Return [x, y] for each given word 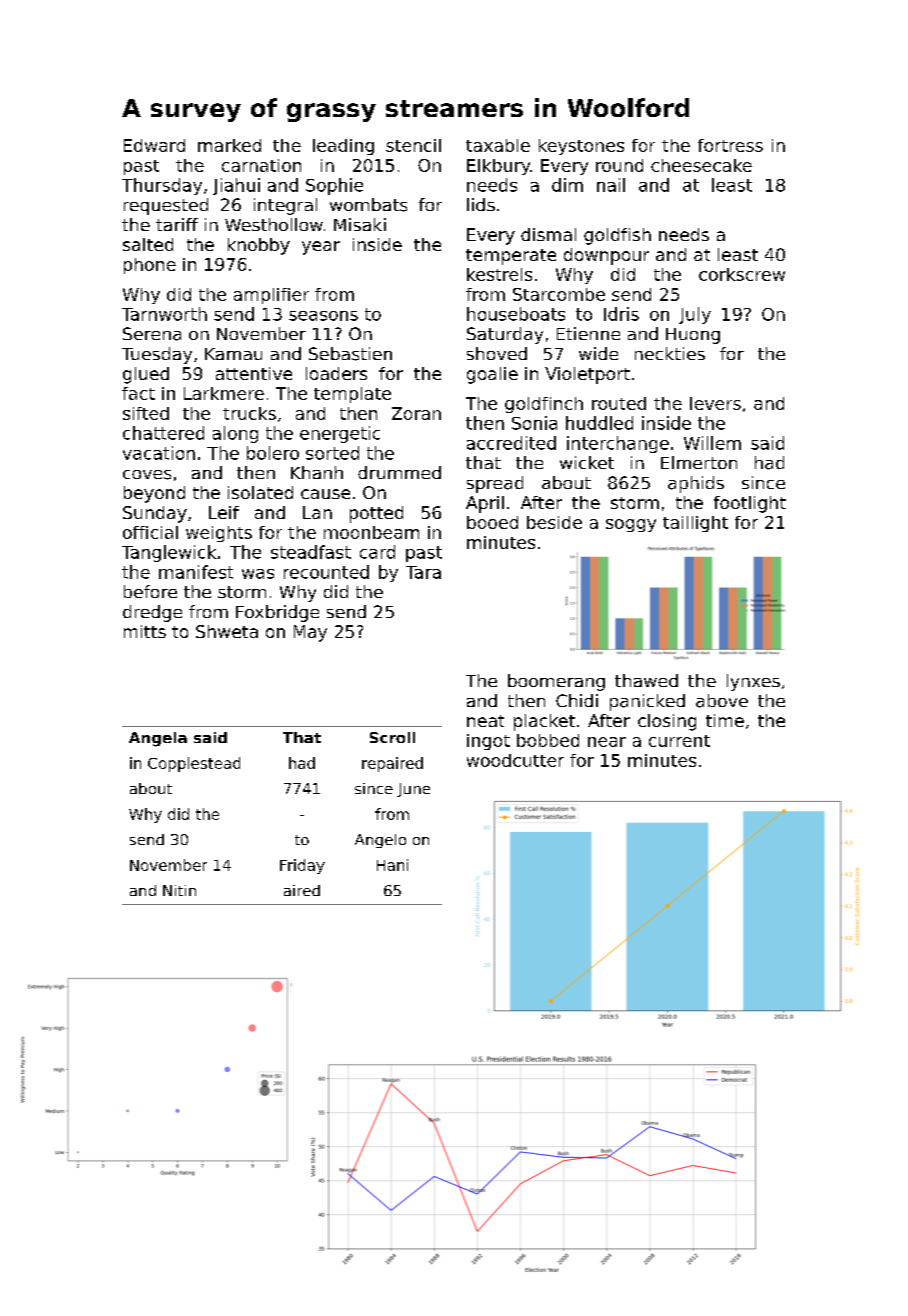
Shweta [227, 631]
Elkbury [498, 167]
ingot [488, 742]
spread [495, 484]
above [722, 701]
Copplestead [194, 764]
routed [619, 403]
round [619, 165]
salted [148, 244]
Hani [392, 865]
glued [146, 375]
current [679, 741]
